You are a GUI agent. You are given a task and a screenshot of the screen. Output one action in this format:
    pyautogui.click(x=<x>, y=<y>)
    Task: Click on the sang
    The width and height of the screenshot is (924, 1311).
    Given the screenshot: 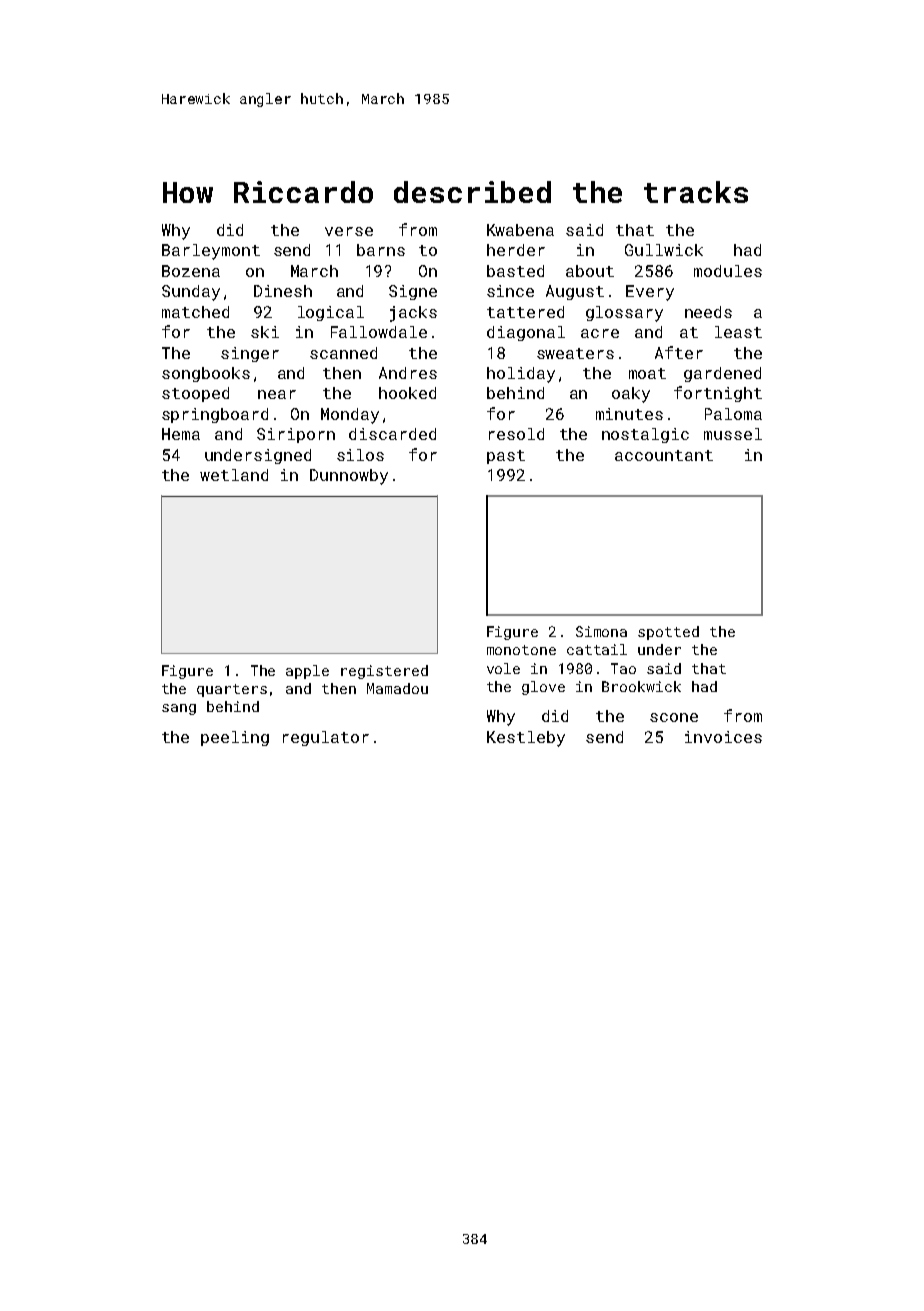 What is the action you would take?
    pyautogui.click(x=179, y=709)
